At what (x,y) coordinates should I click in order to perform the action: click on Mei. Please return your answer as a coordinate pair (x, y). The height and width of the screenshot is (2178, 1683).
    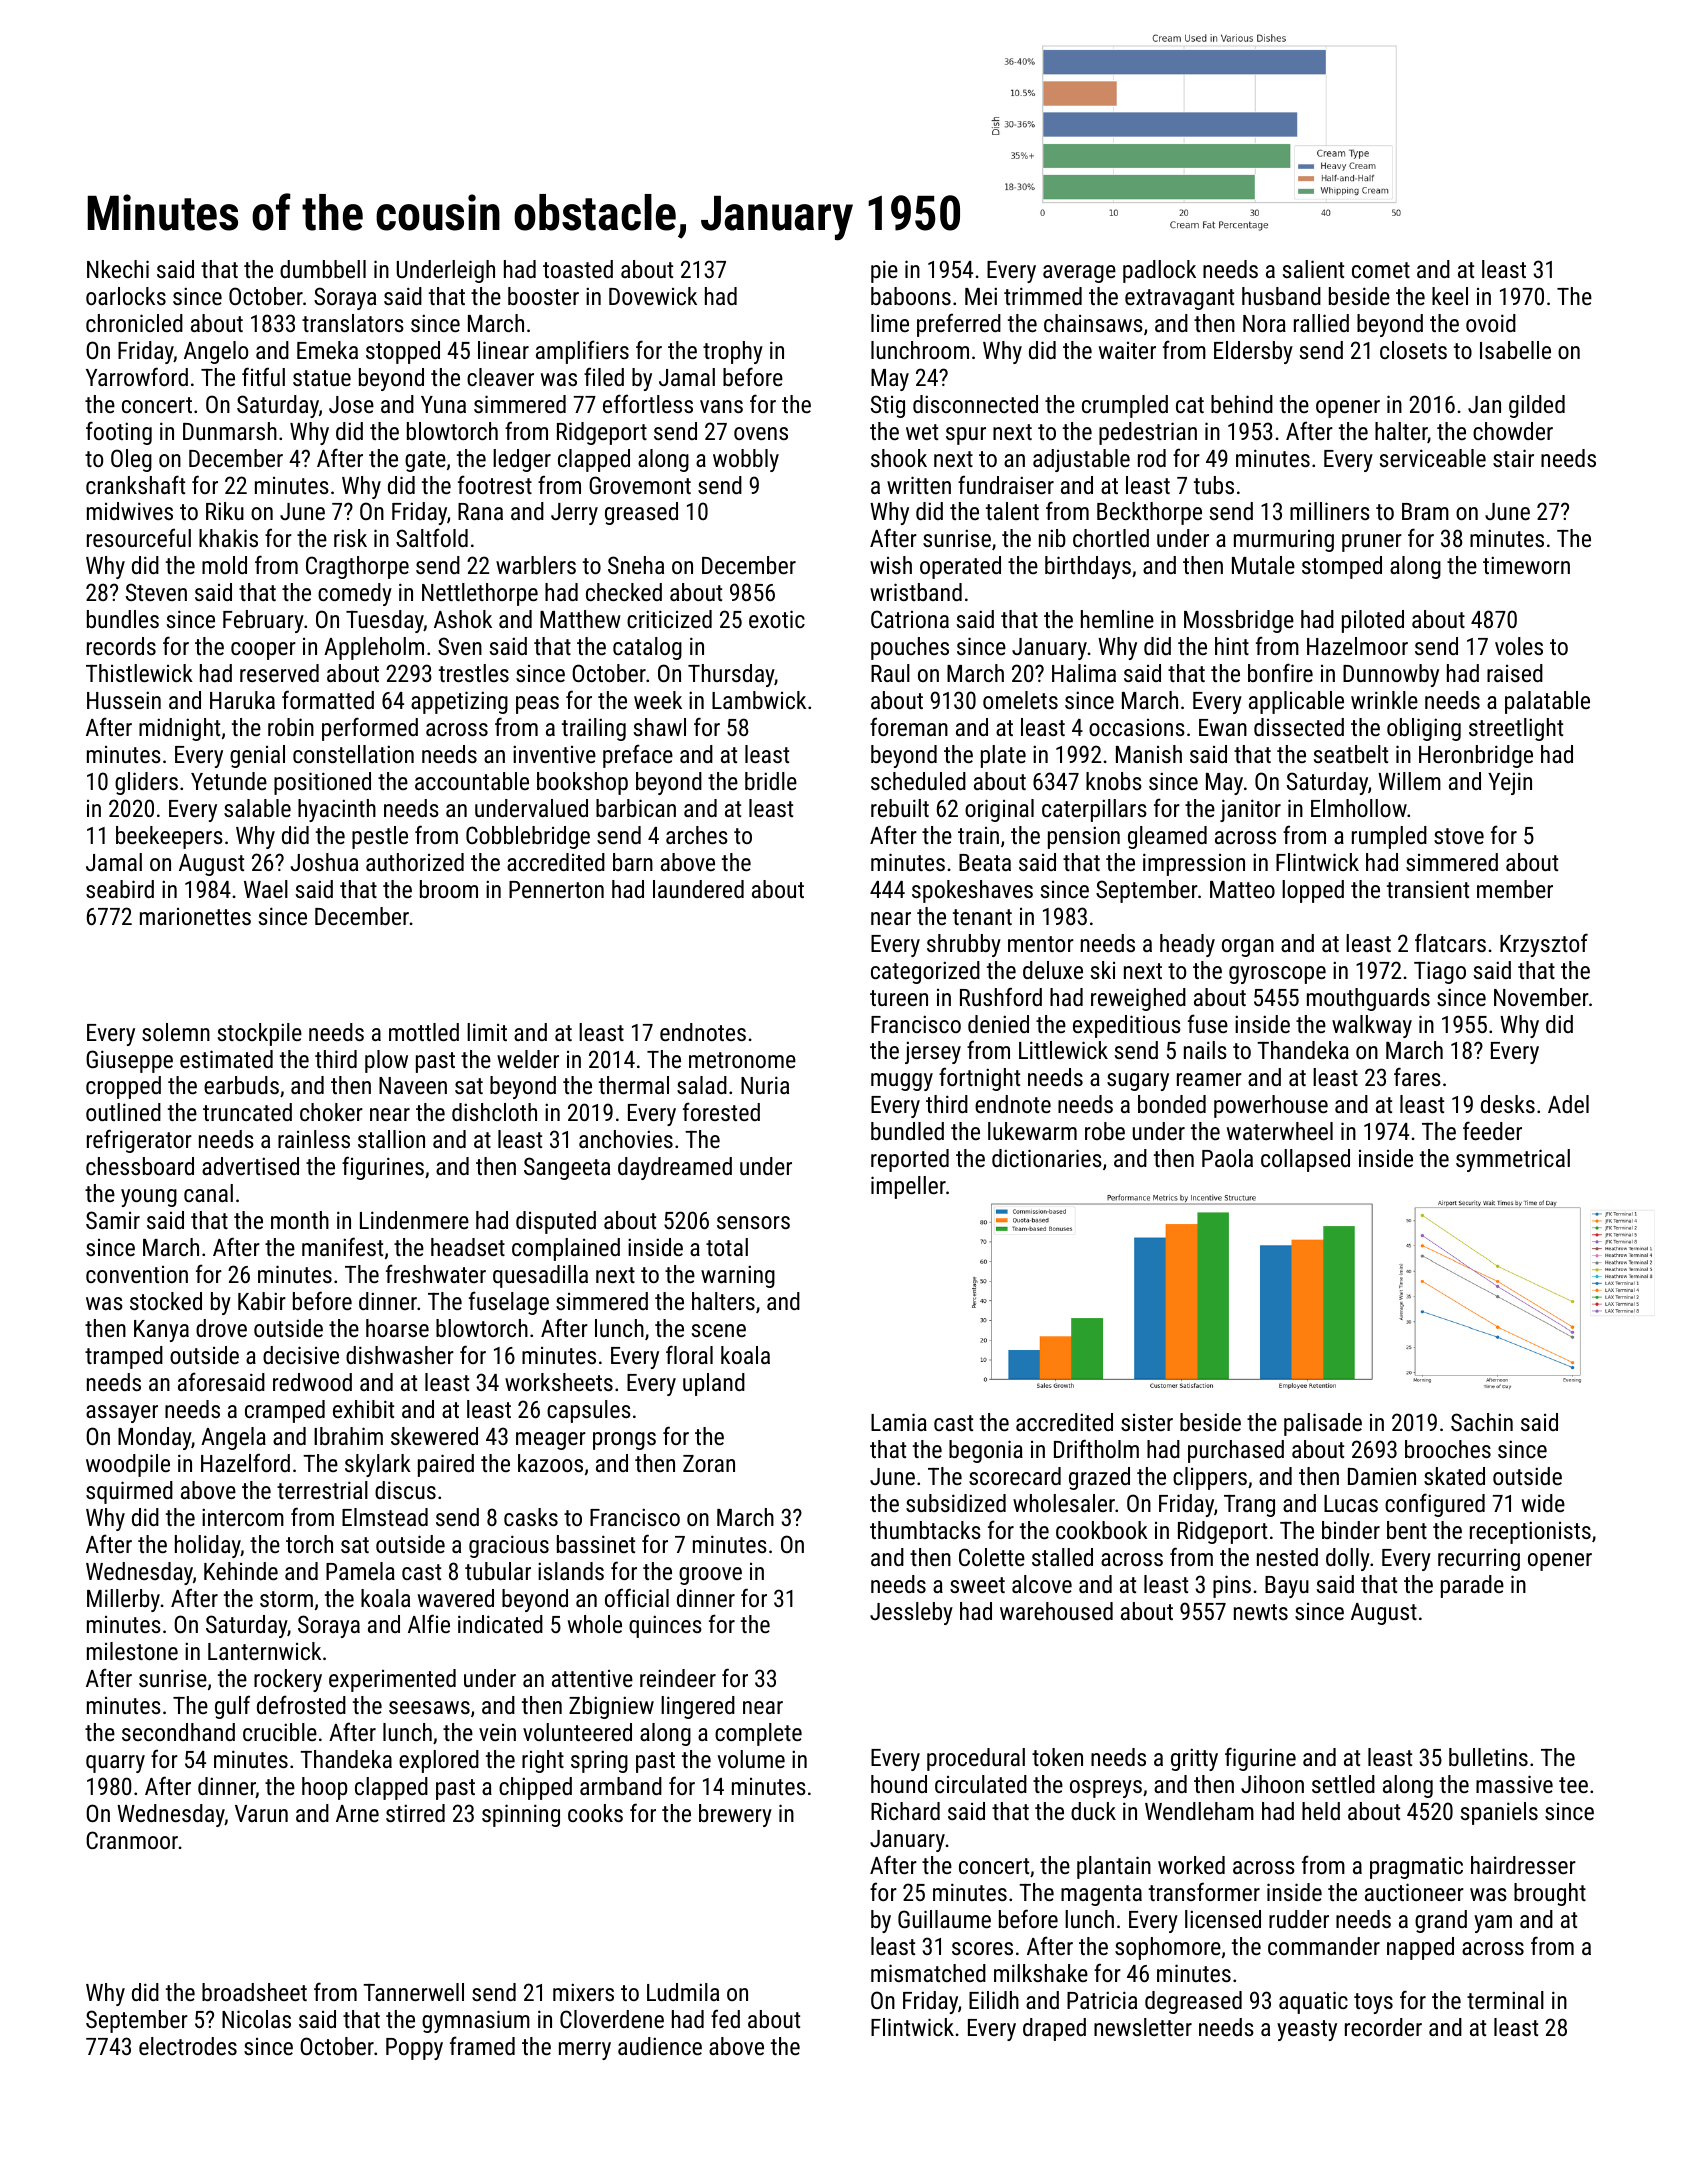
    Looking at the image, I should click on (981, 296).
